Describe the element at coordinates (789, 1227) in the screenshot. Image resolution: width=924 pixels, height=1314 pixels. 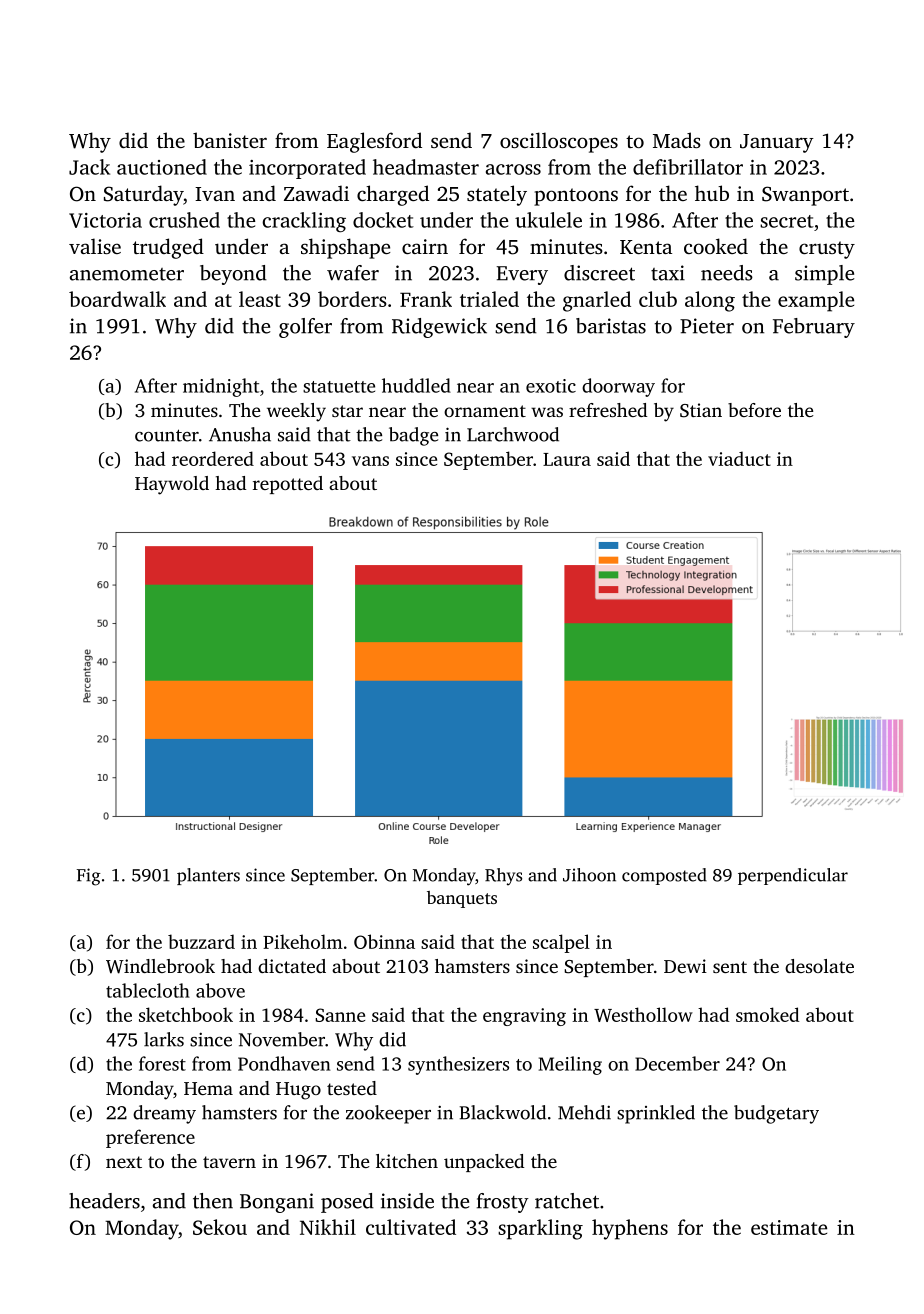
I see `estimate` at that location.
